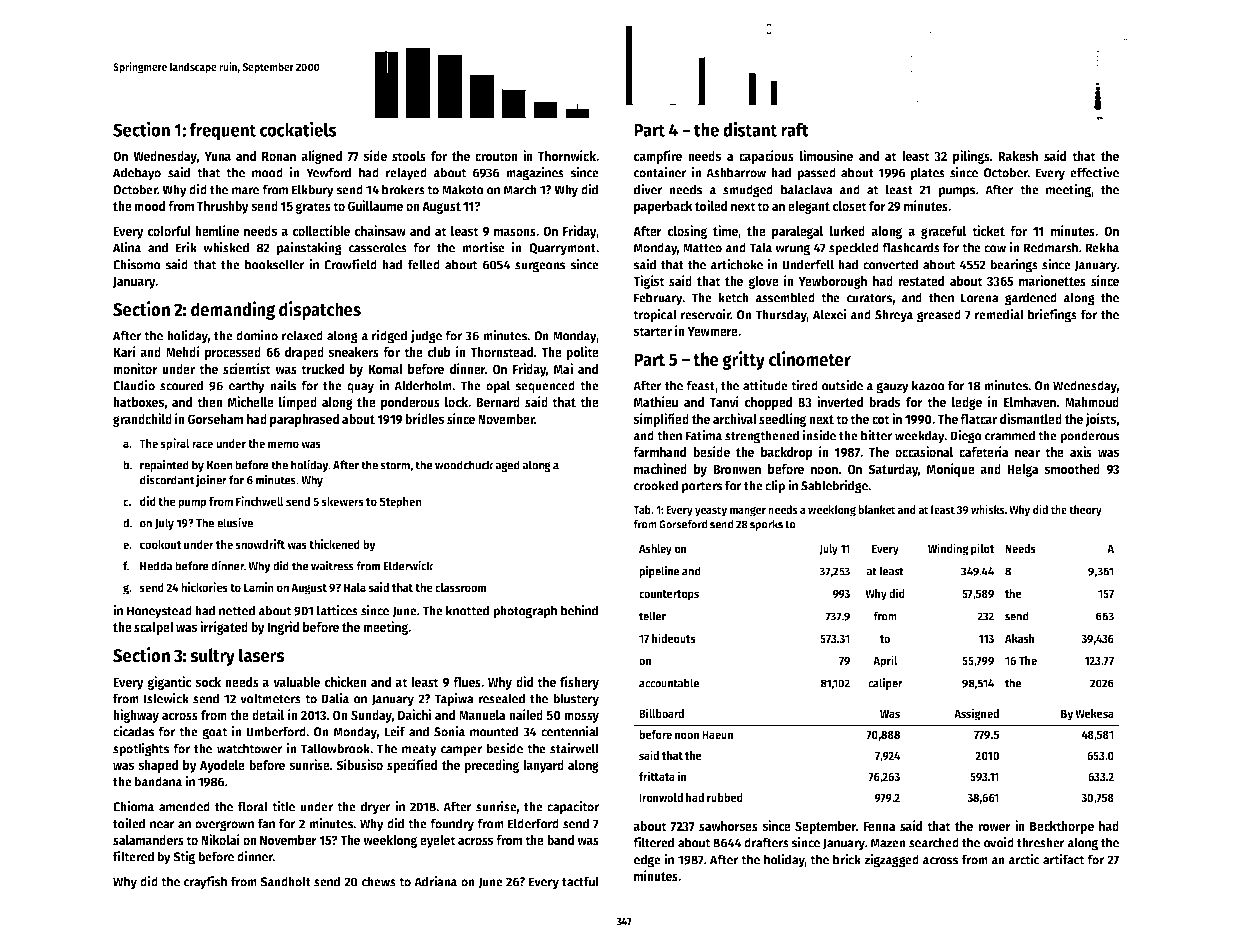 The width and height of the screenshot is (1233, 952). Describe the element at coordinates (467, 682) in the screenshot. I see `flues` at that location.
